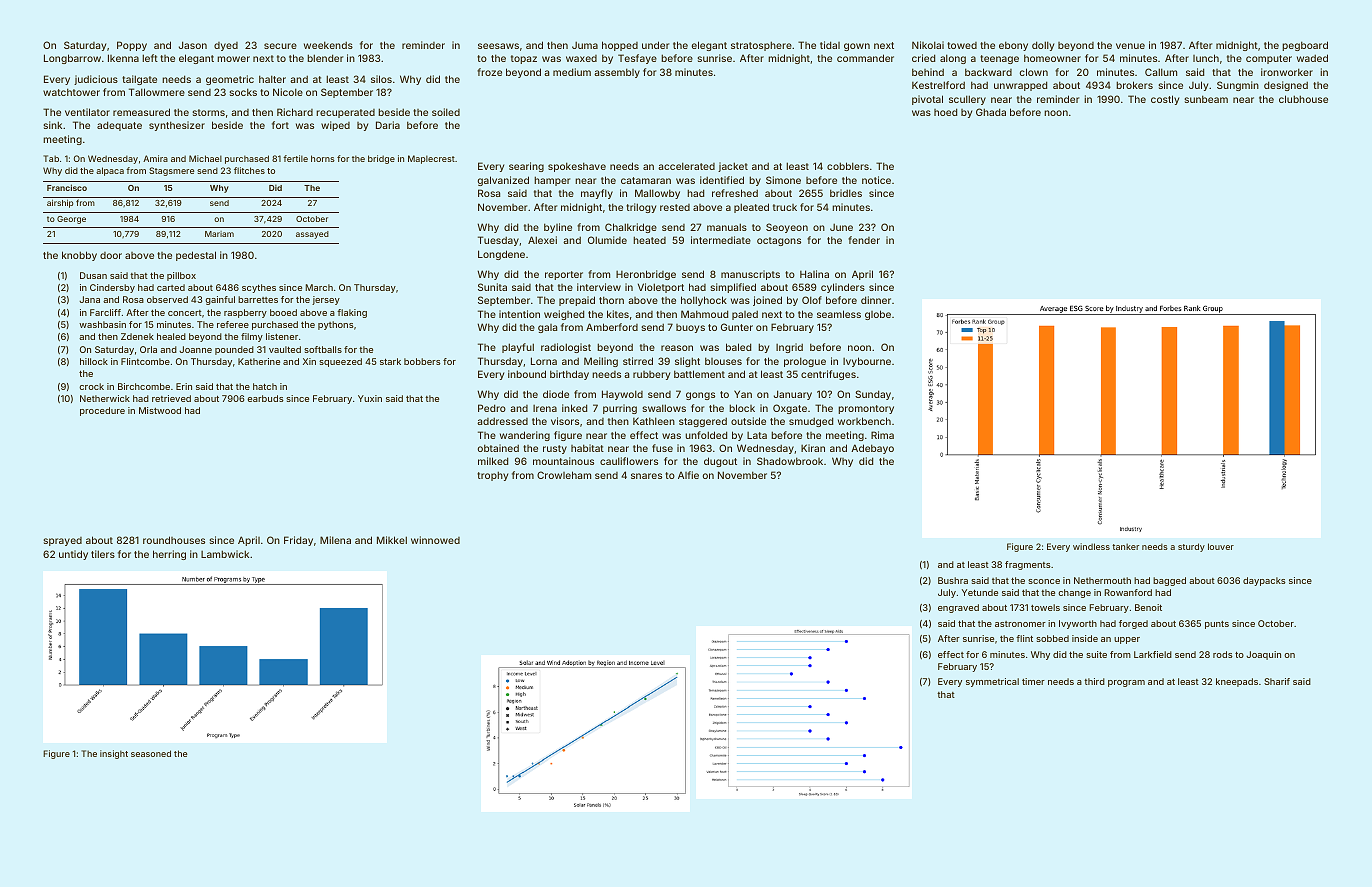 The height and width of the screenshot is (887, 1372). Describe the element at coordinates (114, 754) in the screenshot. I see `insight` at that location.
